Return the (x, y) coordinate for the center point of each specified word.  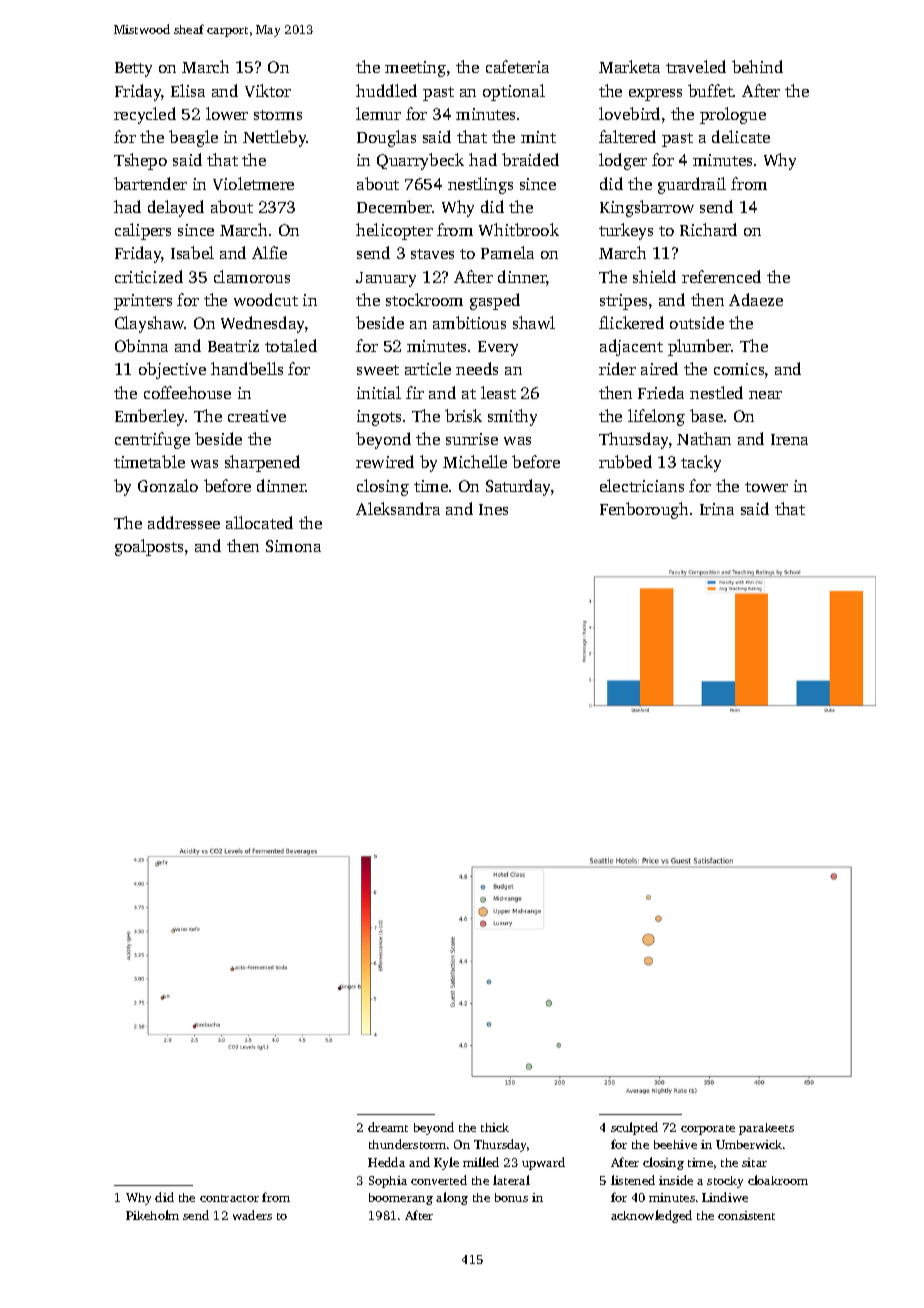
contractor (229, 1198)
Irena (789, 439)
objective (172, 370)
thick (495, 1127)
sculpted (634, 1128)
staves (432, 254)
